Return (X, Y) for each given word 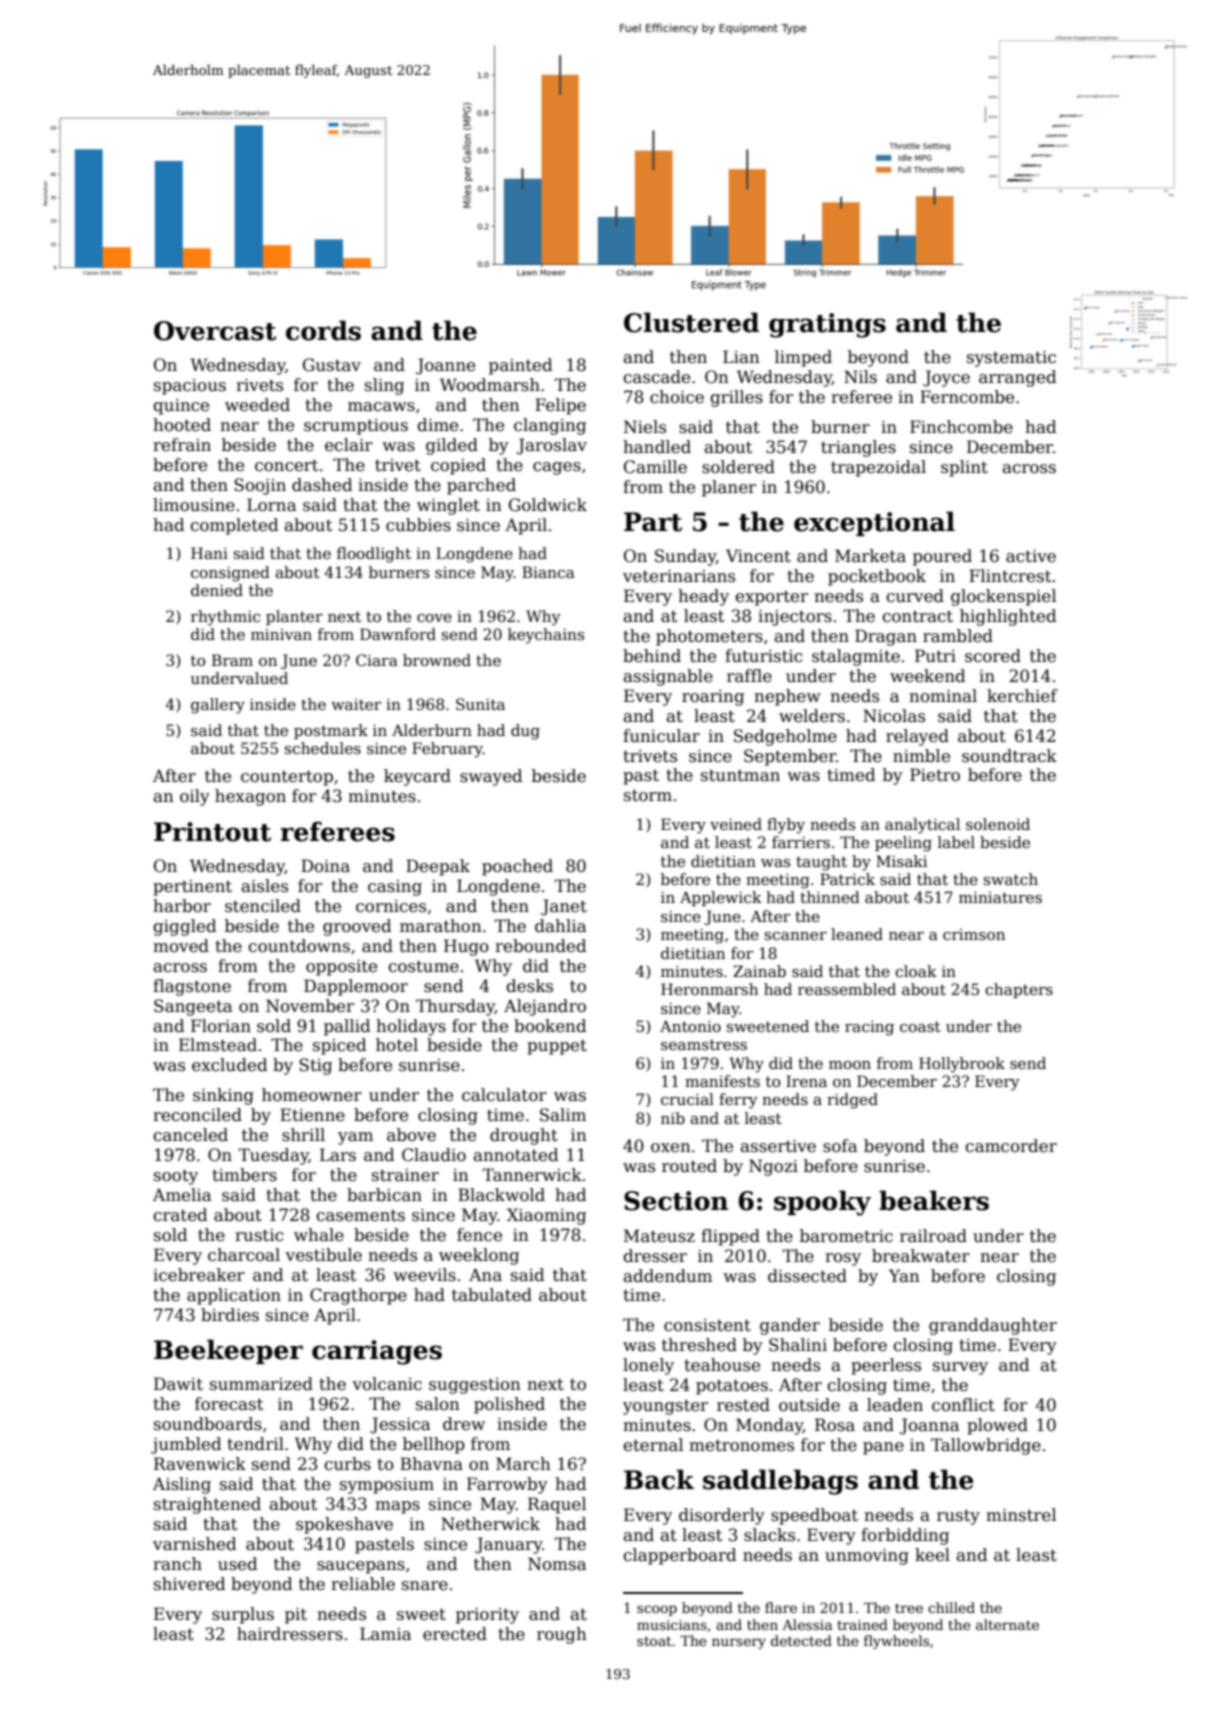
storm (648, 795)
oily (195, 797)
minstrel (1021, 1515)
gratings (827, 325)
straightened (207, 1505)
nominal (943, 695)
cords (323, 330)
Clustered (691, 322)
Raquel (557, 1505)
